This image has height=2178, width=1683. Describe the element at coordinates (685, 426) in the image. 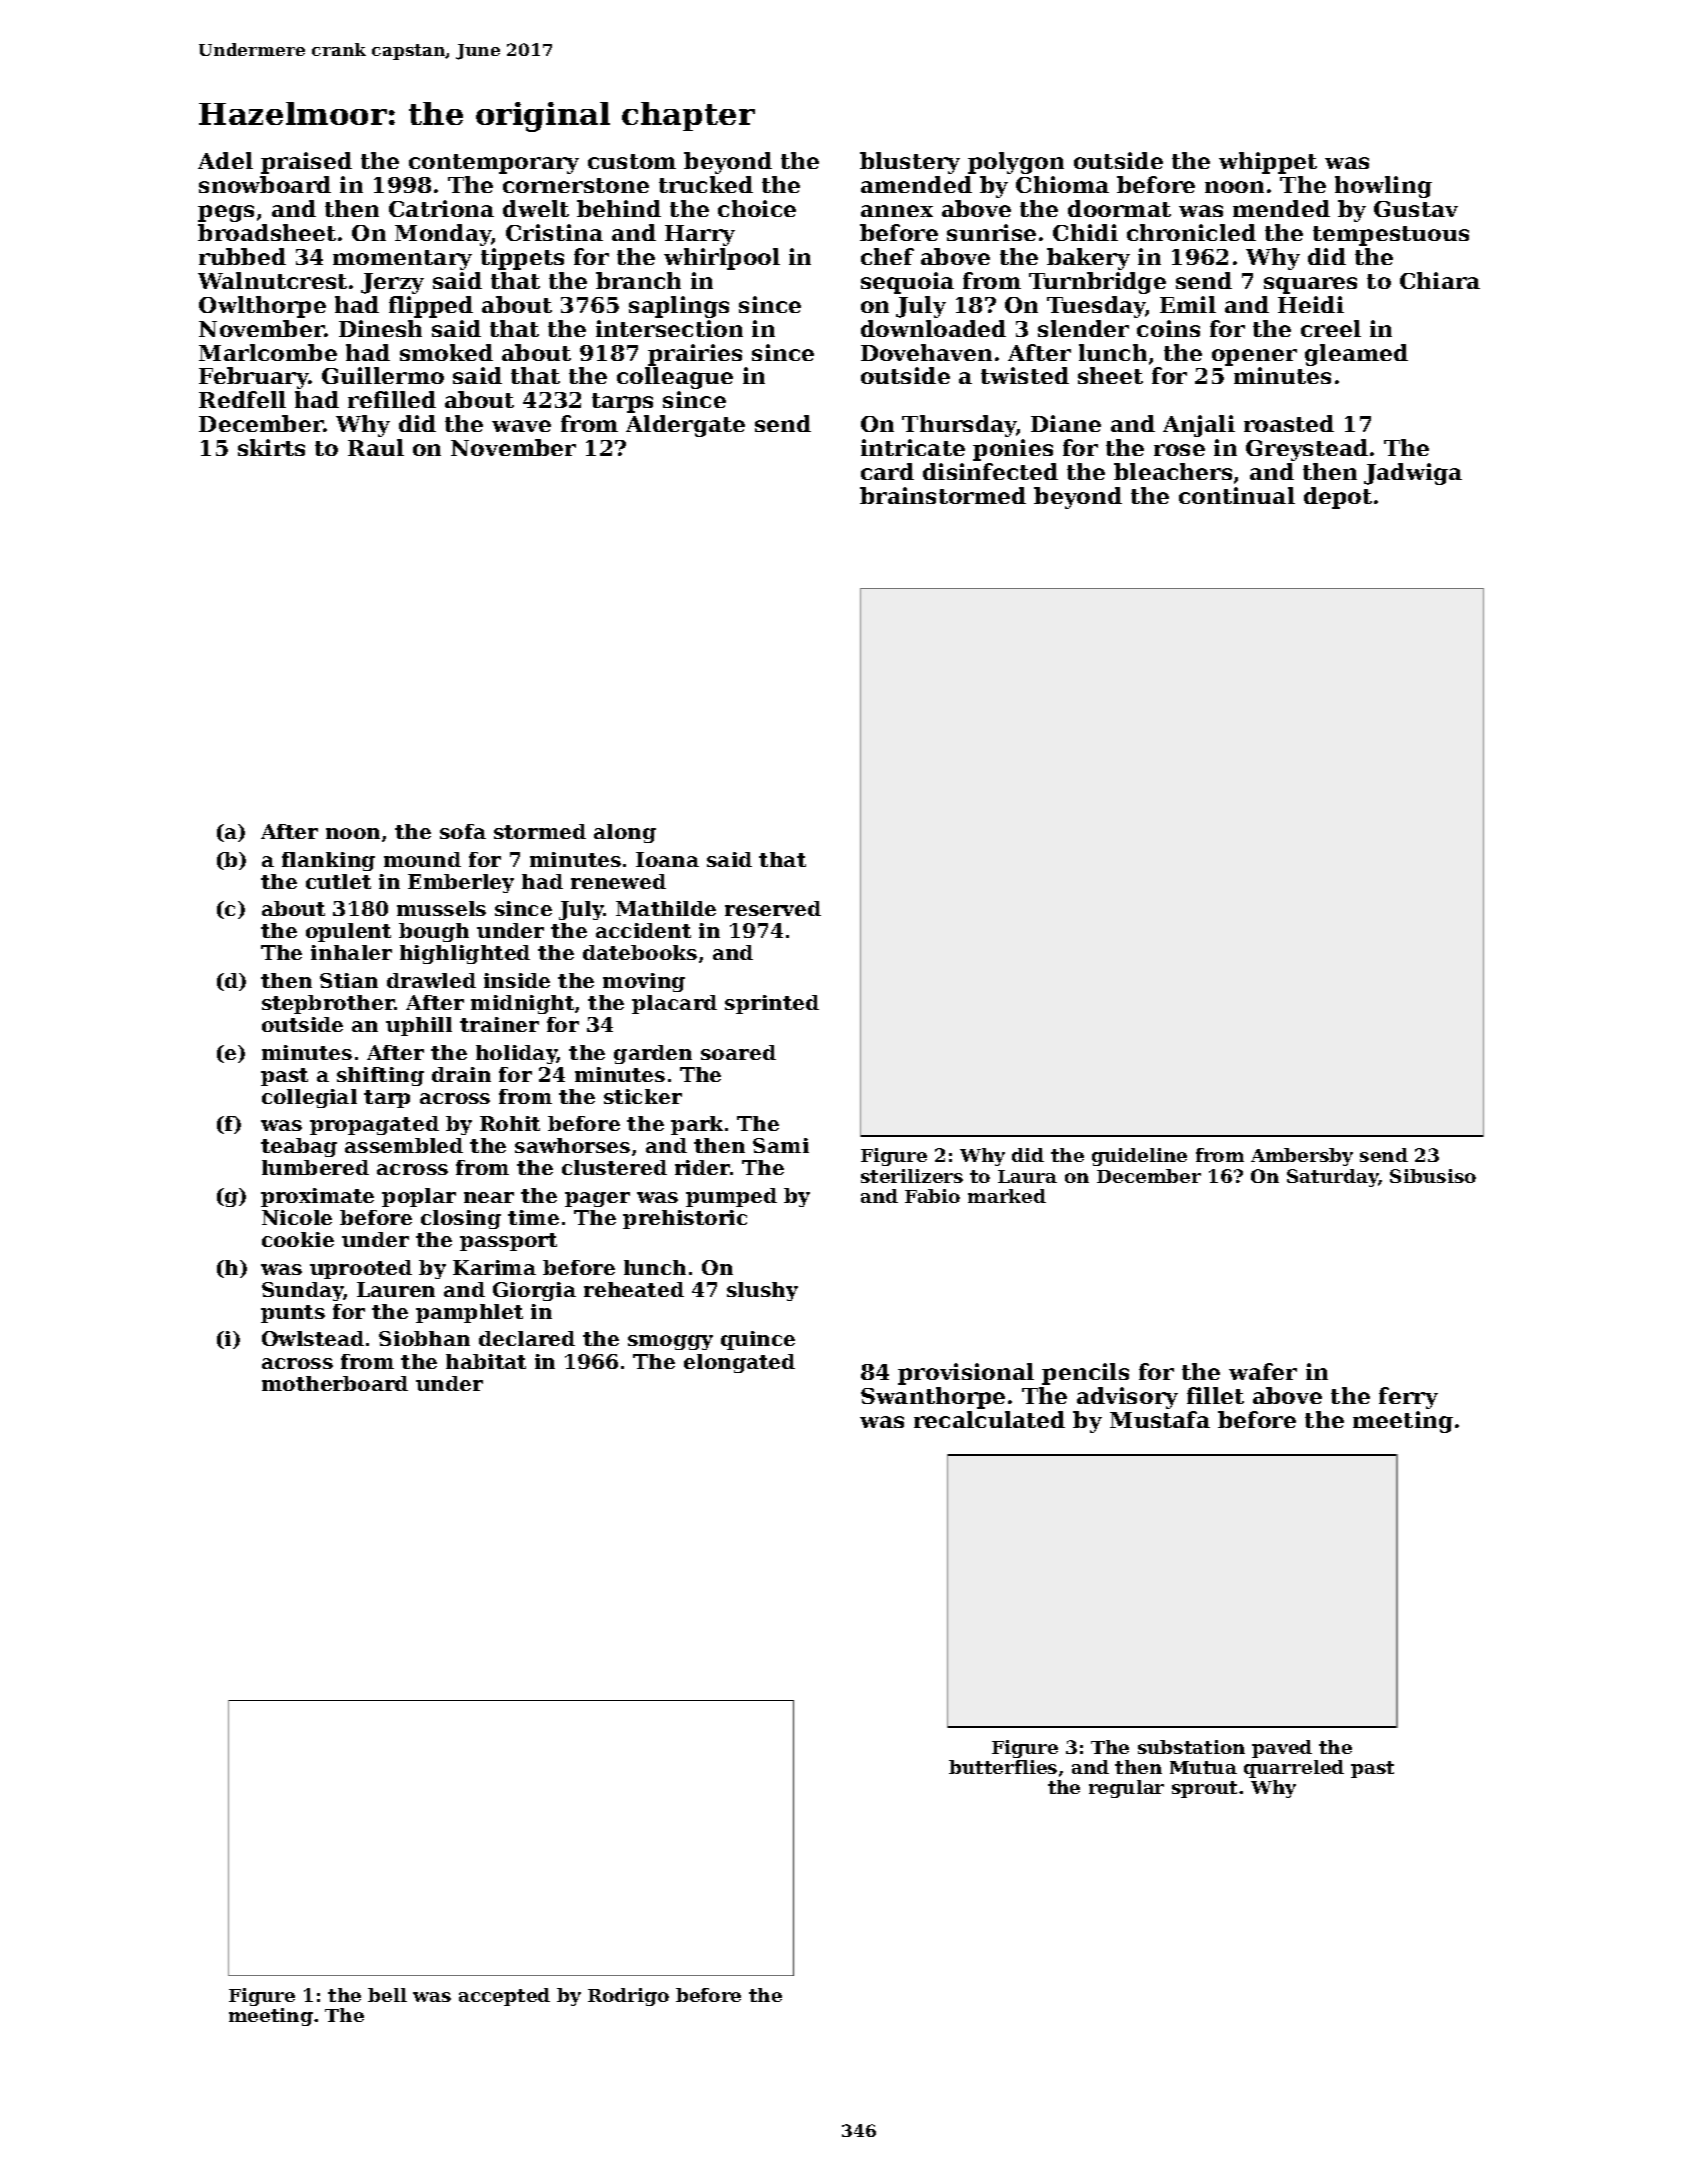

I see `Aldergate` at that location.
